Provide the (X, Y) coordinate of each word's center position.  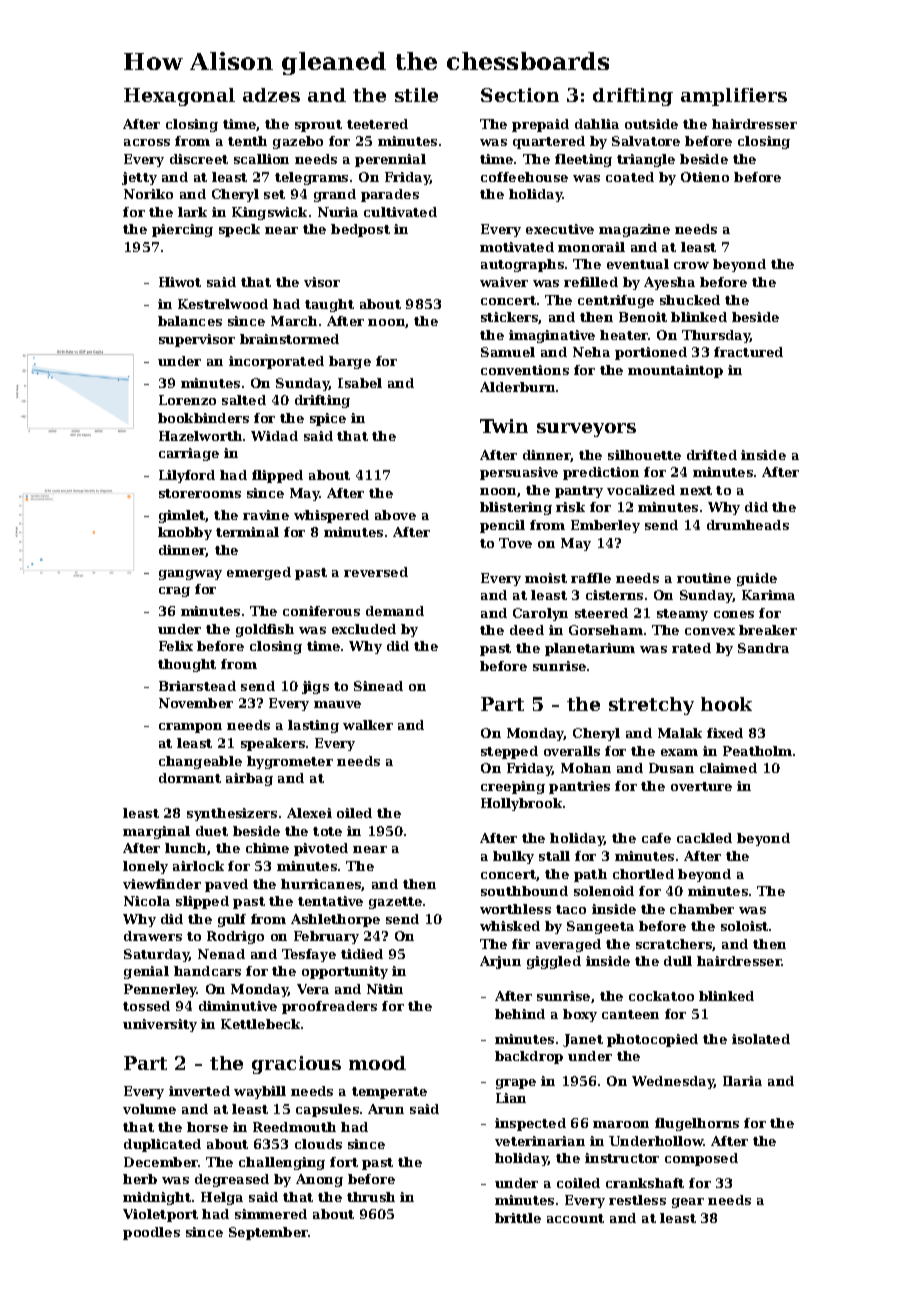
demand (395, 611)
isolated (761, 1039)
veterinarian (540, 1141)
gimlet (182, 516)
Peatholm (757, 751)
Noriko (148, 194)
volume (149, 1109)
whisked (510, 926)
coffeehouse (524, 177)
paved (226, 885)
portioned (651, 353)
